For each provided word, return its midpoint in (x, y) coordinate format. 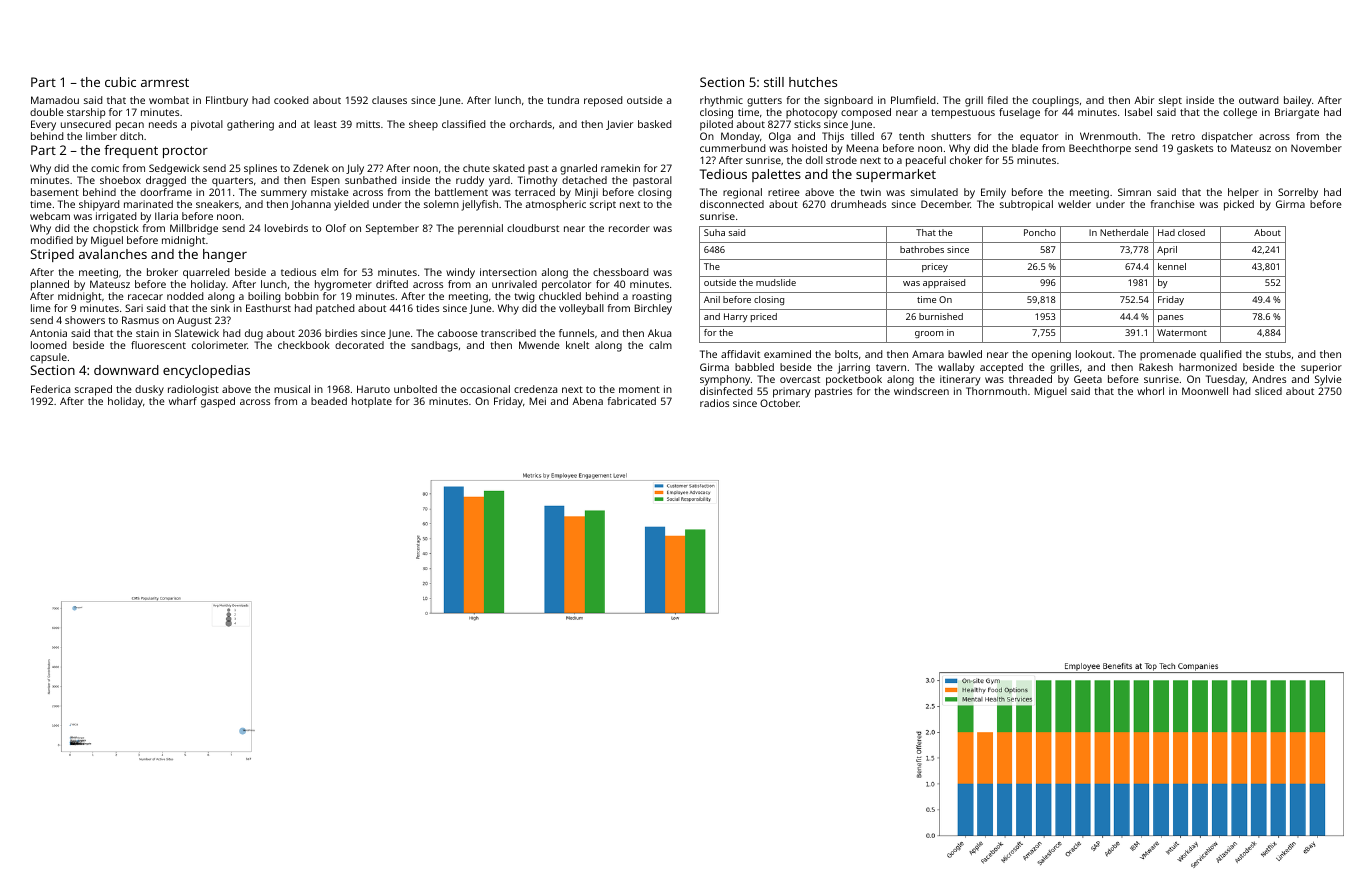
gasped (218, 402)
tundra (563, 100)
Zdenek (311, 168)
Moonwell (1205, 391)
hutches (813, 82)
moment (639, 389)
